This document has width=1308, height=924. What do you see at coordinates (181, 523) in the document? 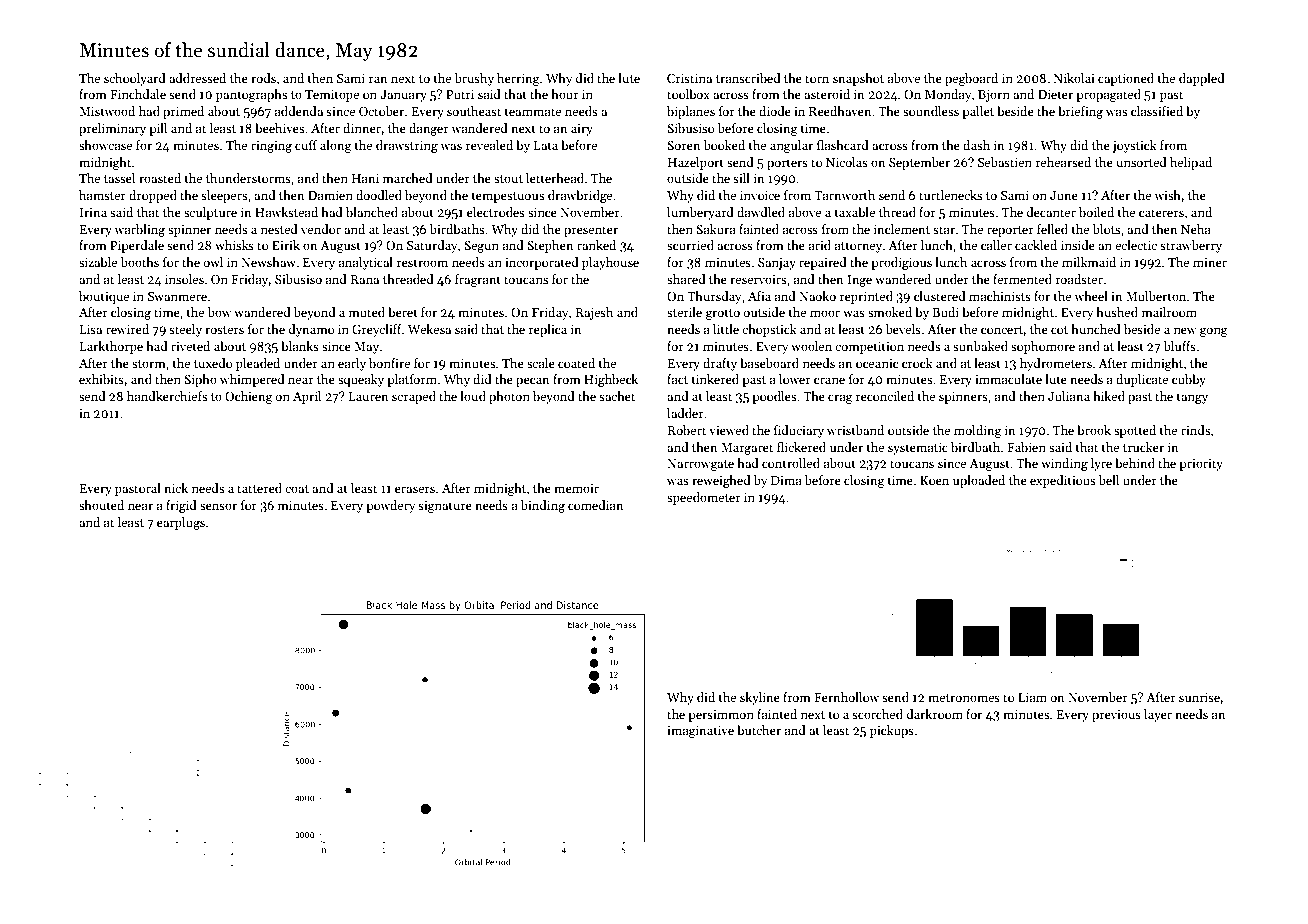
I see `earplugs` at bounding box center [181, 523].
